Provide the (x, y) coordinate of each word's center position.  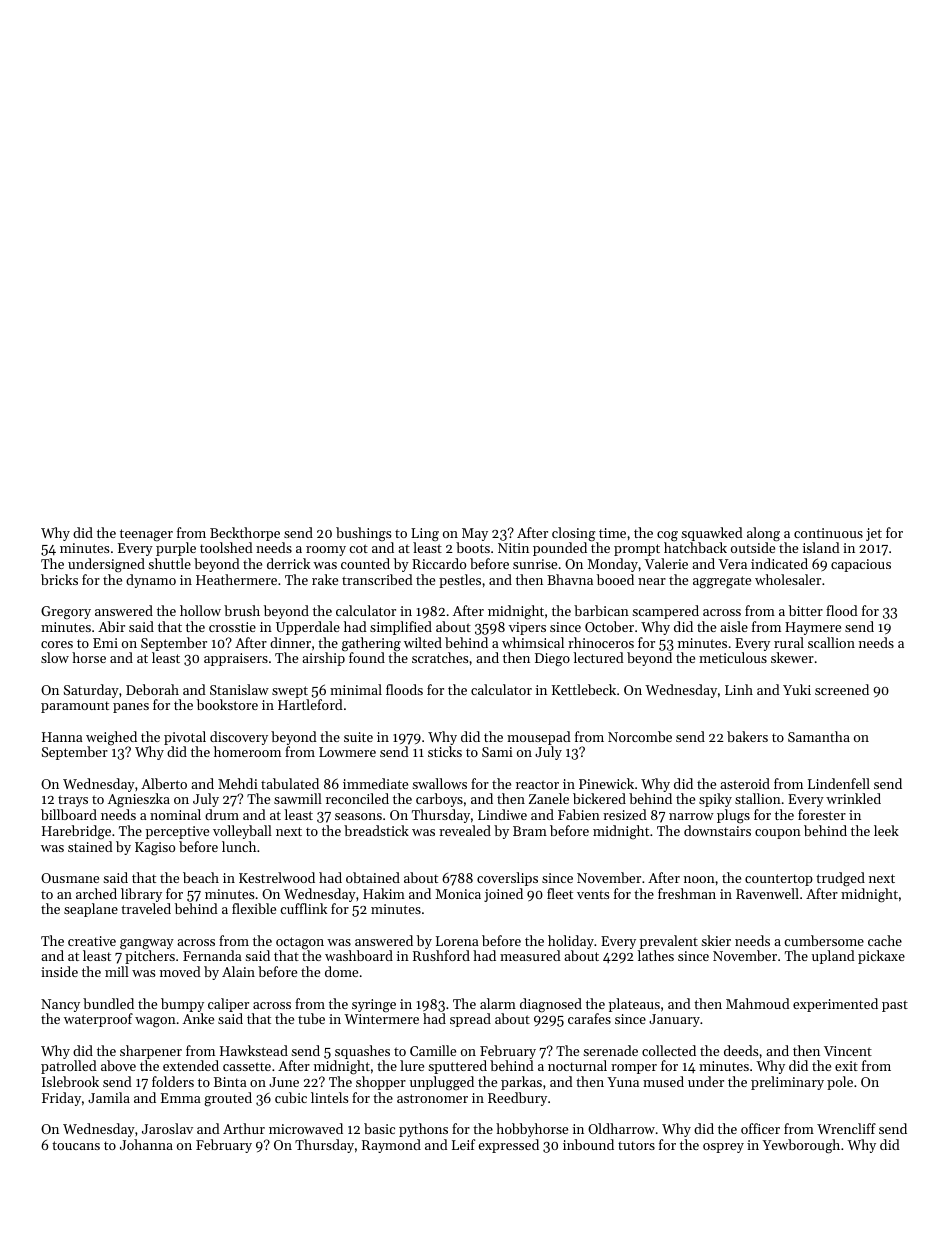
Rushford (441, 955)
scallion (831, 642)
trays (73, 801)
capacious (861, 565)
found (367, 657)
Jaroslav (167, 1128)
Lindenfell (839, 783)
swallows (439, 783)
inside (59, 971)
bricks (59, 579)
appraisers (236, 659)
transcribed (377, 579)
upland (833, 957)
